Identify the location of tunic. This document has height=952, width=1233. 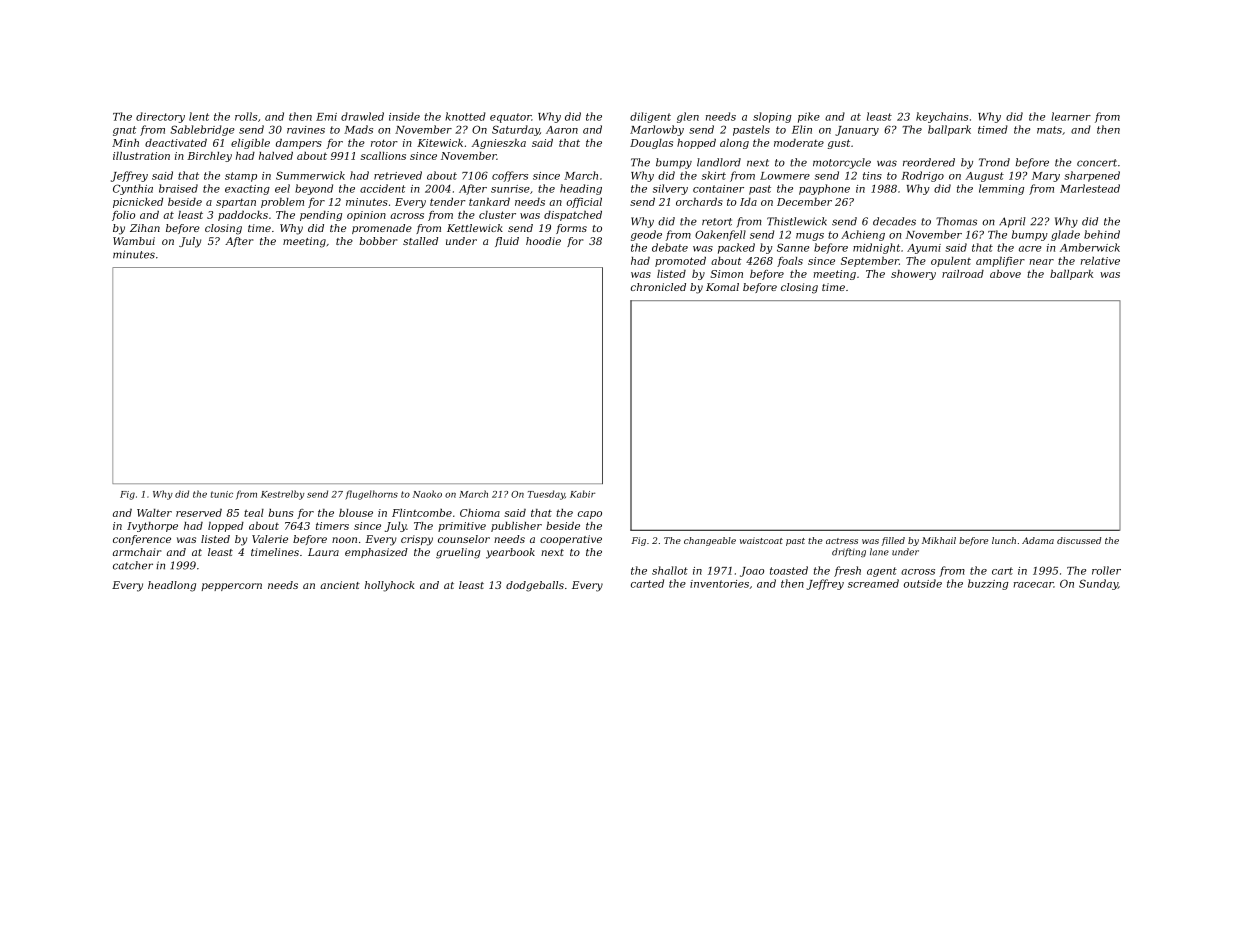
(222, 494).
